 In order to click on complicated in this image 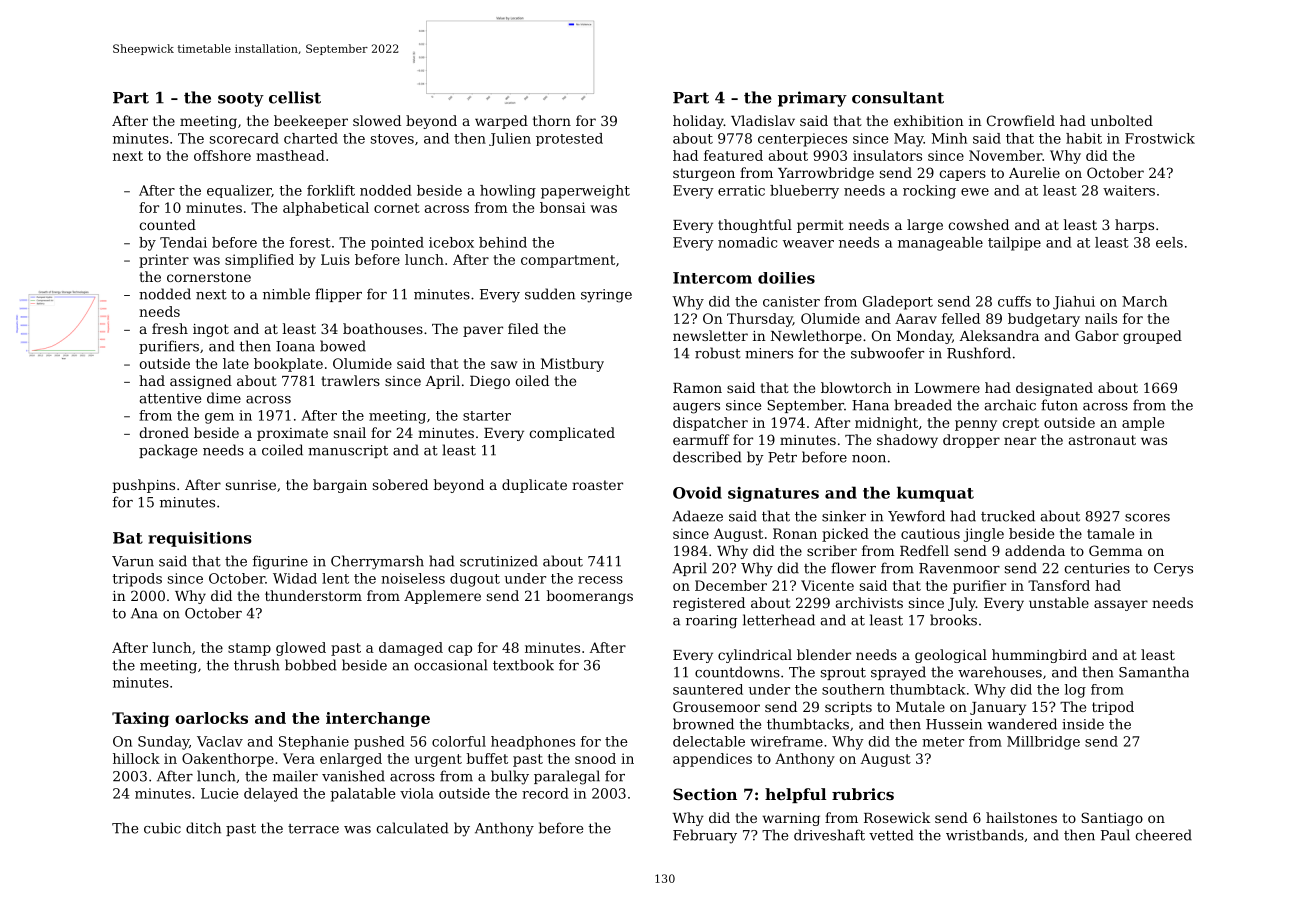, I will do `click(572, 434)`.
